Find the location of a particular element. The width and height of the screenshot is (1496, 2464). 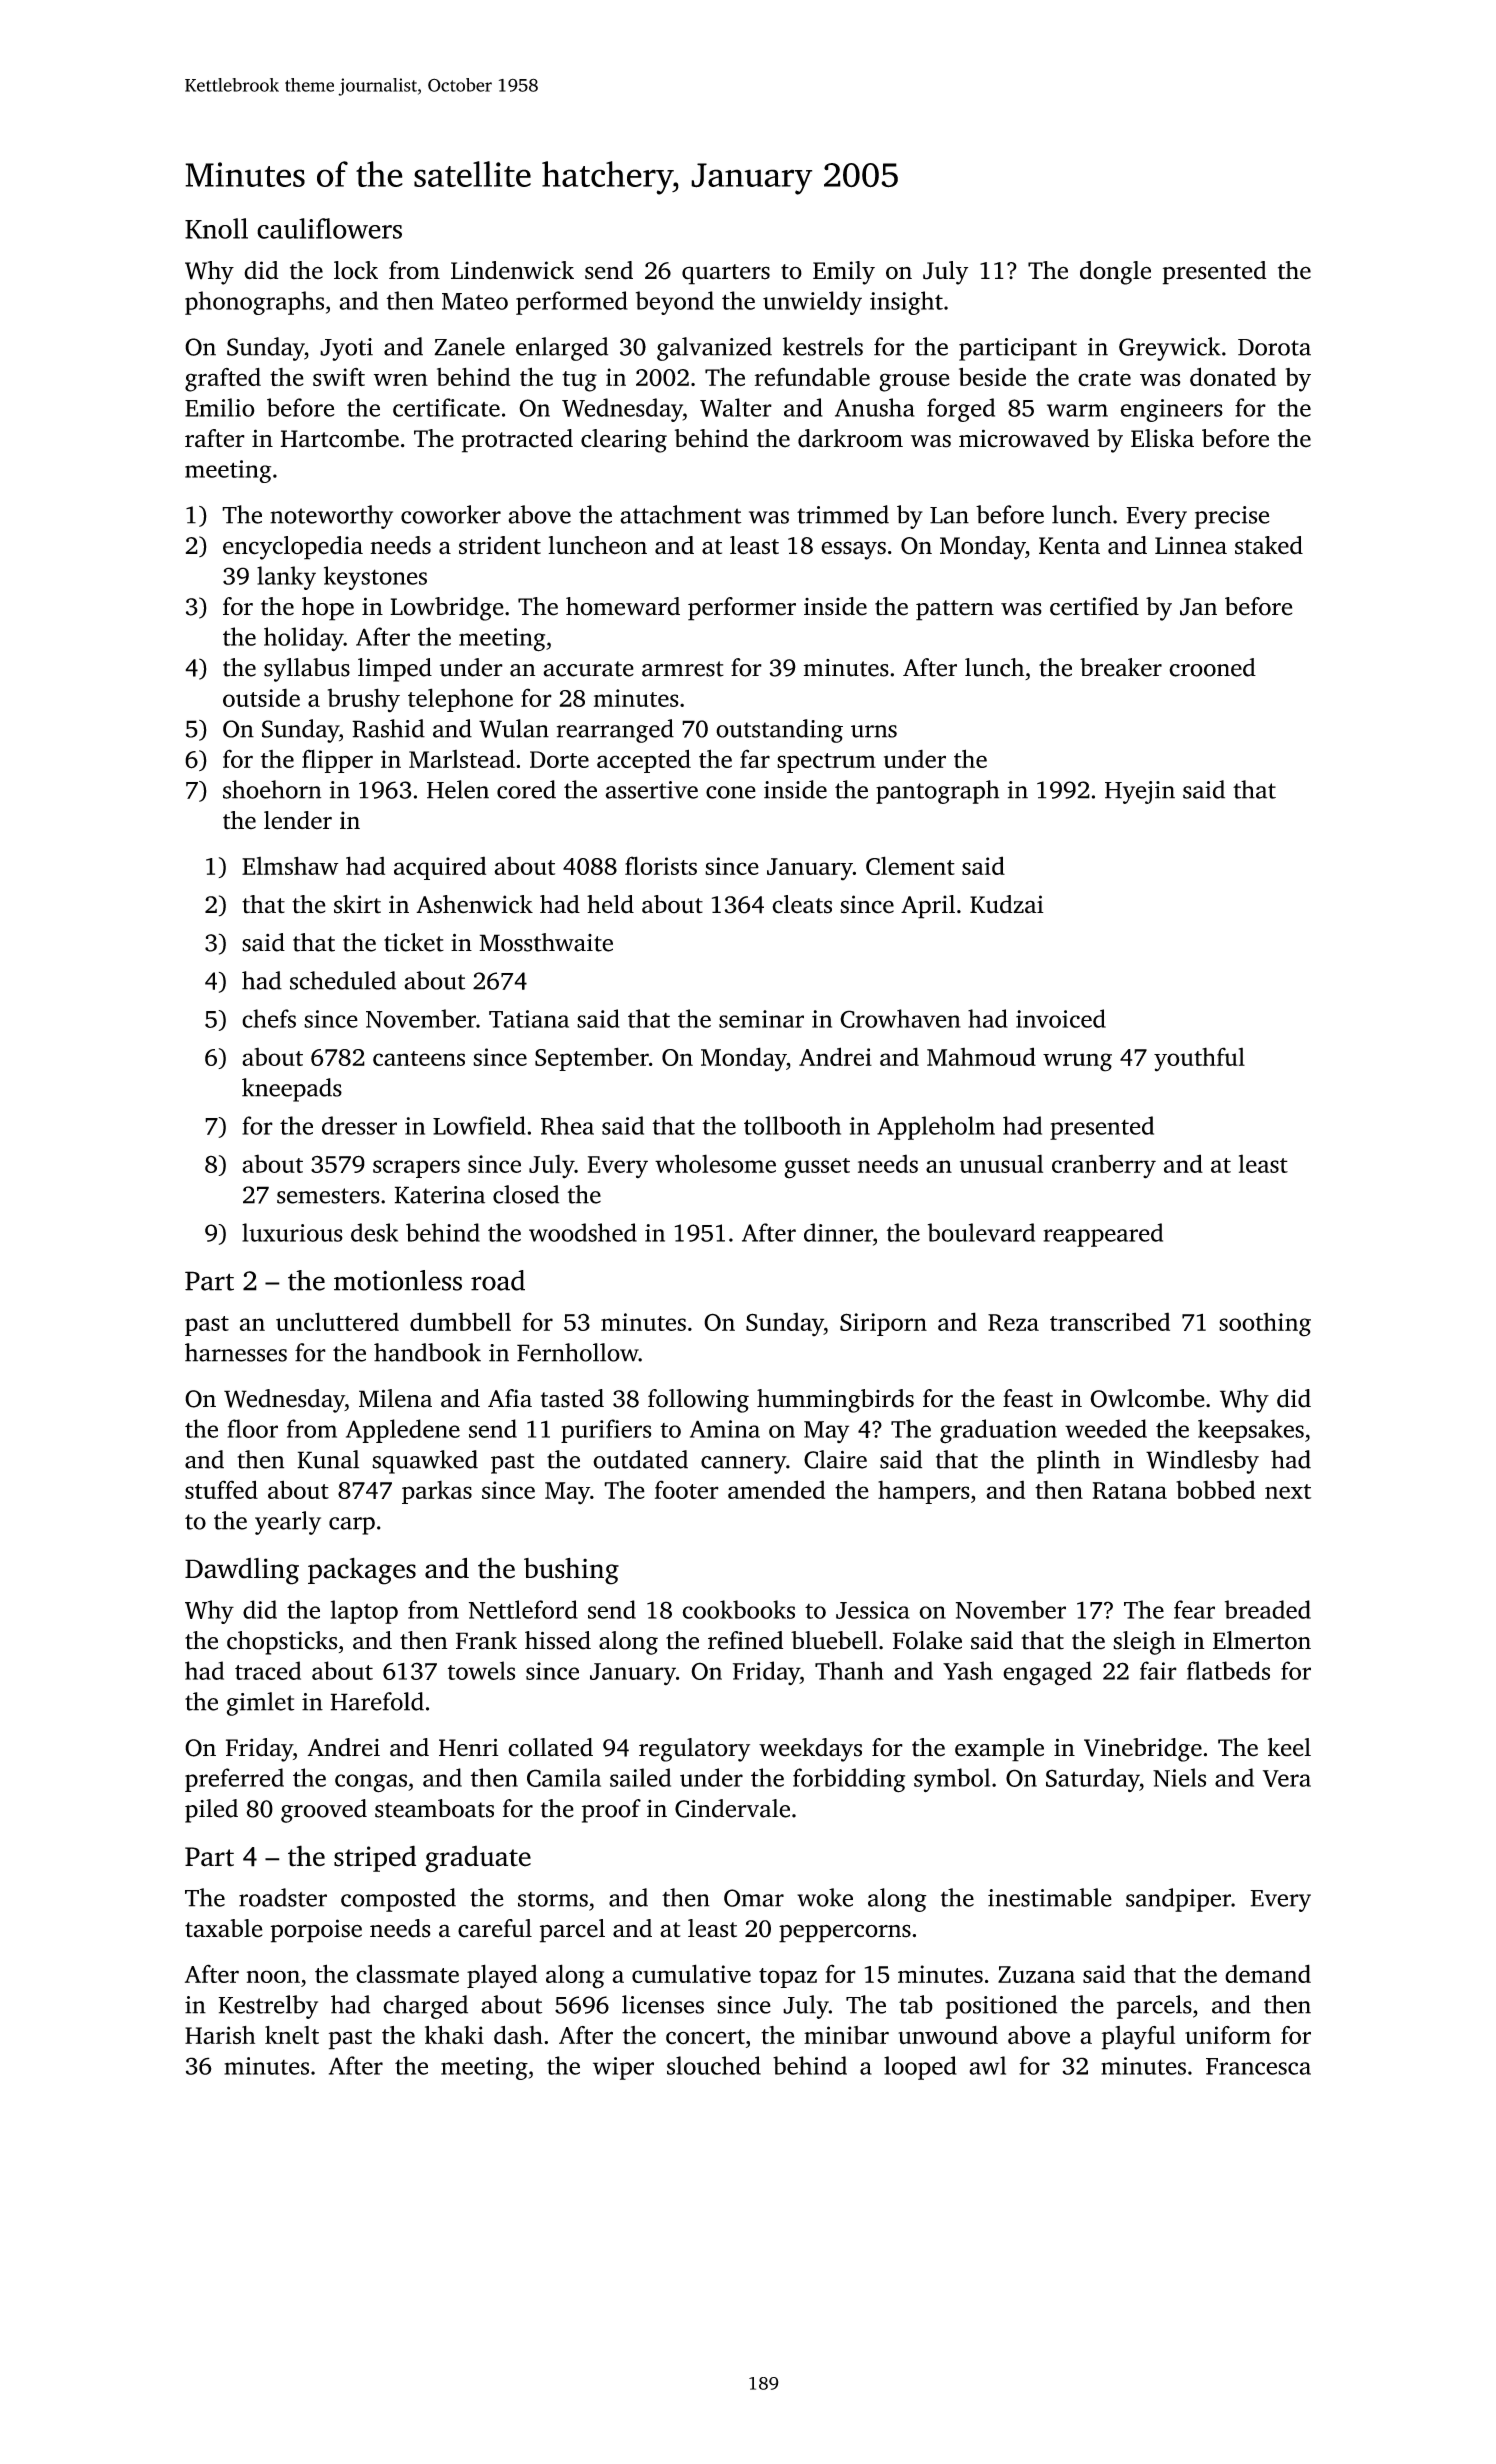

woodshed is located at coordinates (583, 1232).
